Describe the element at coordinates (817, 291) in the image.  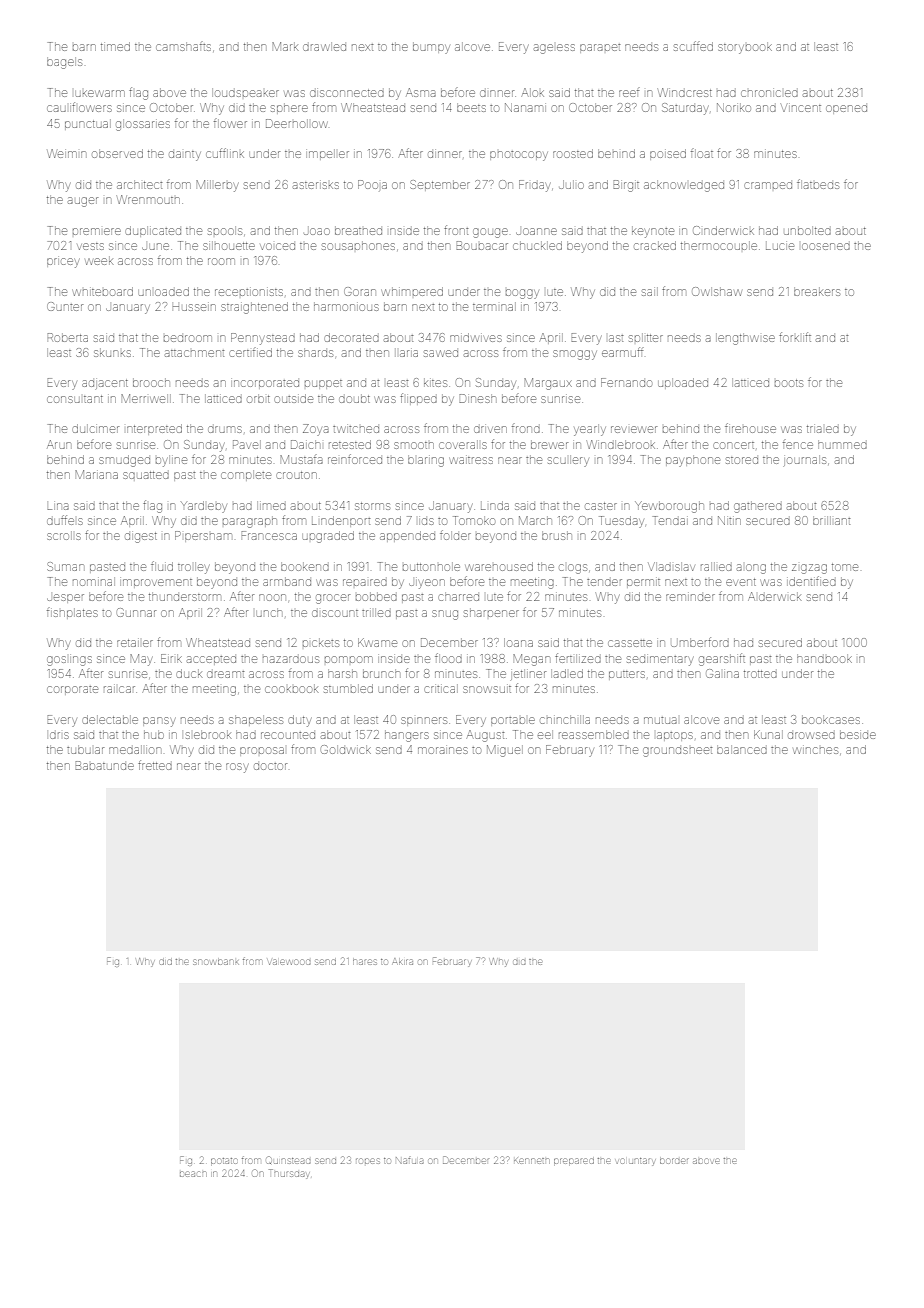
I see `breakers` at that location.
